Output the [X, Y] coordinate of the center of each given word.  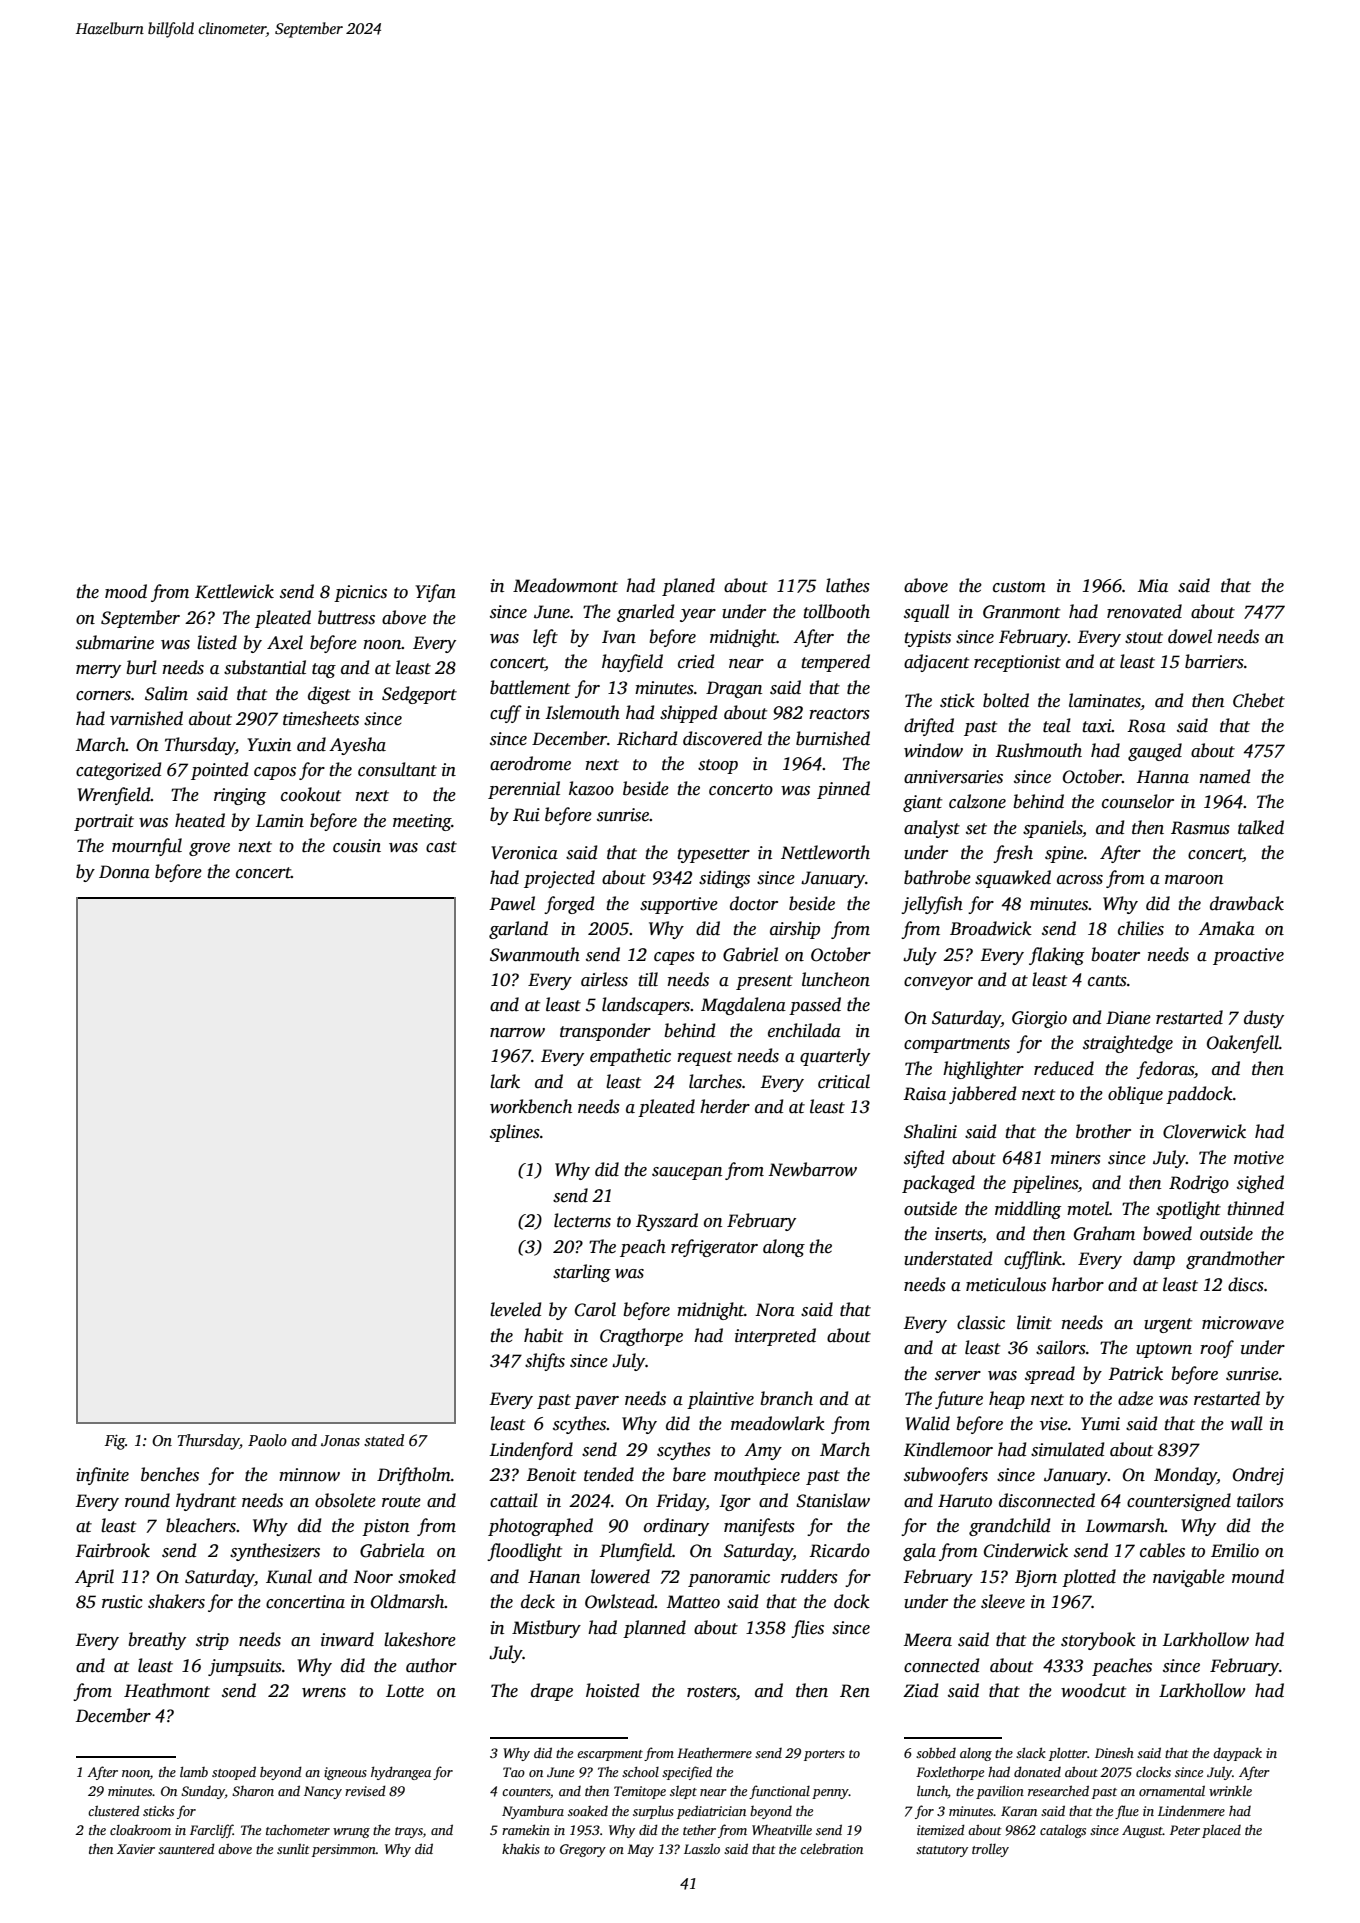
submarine [115, 642]
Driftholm [414, 1476]
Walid [927, 1423]
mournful [147, 847]
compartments [957, 1045]
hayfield [632, 663]
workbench [531, 1106]
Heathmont [167, 1690]
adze [1135, 1398]
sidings [724, 879]
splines [515, 1133]
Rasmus [1200, 828]
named [1225, 776]
